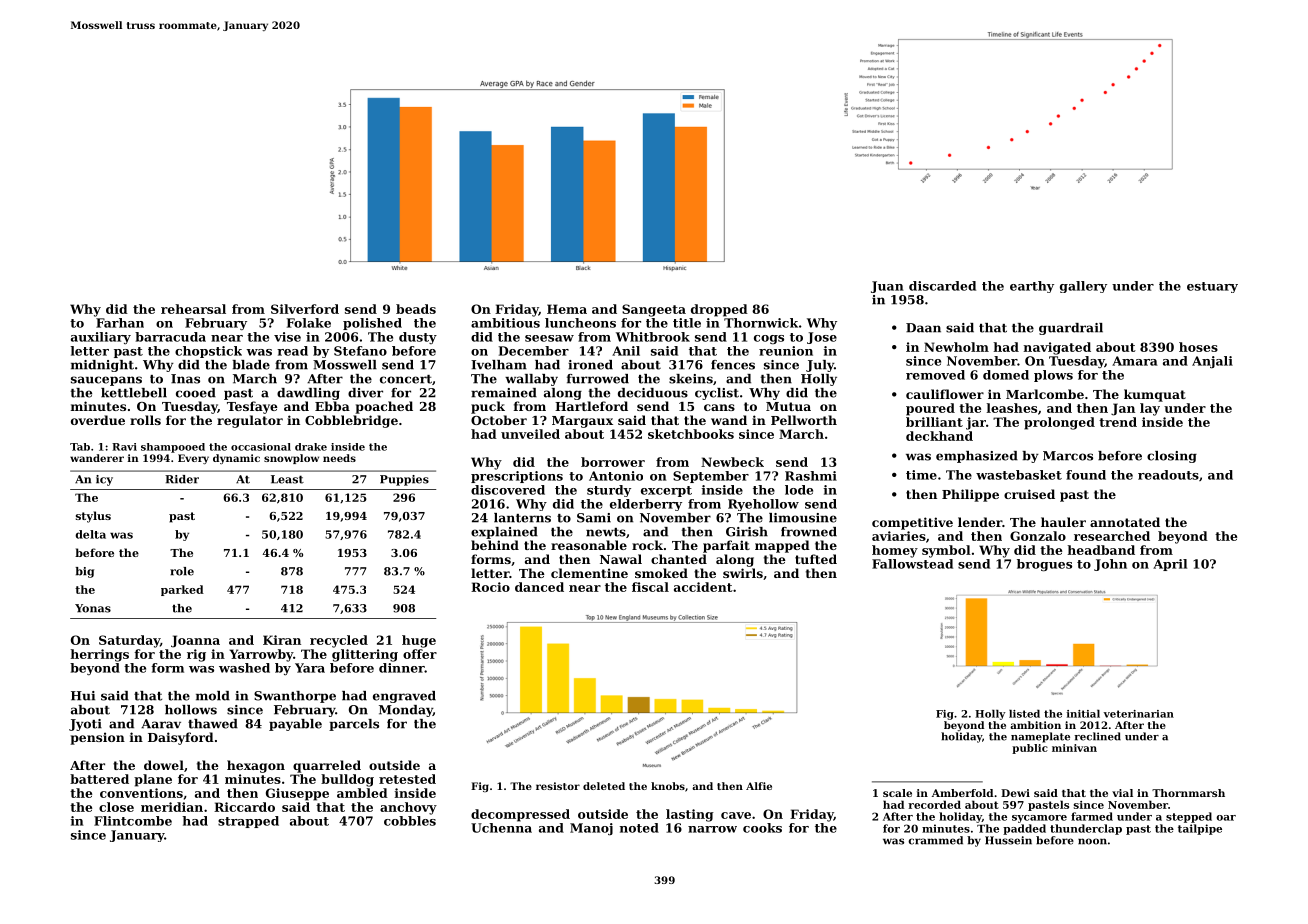 The width and height of the screenshot is (1308, 924). What do you see at coordinates (193, 309) in the screenshot?
I see `rehearsal` at bounding box center [193, 309].
